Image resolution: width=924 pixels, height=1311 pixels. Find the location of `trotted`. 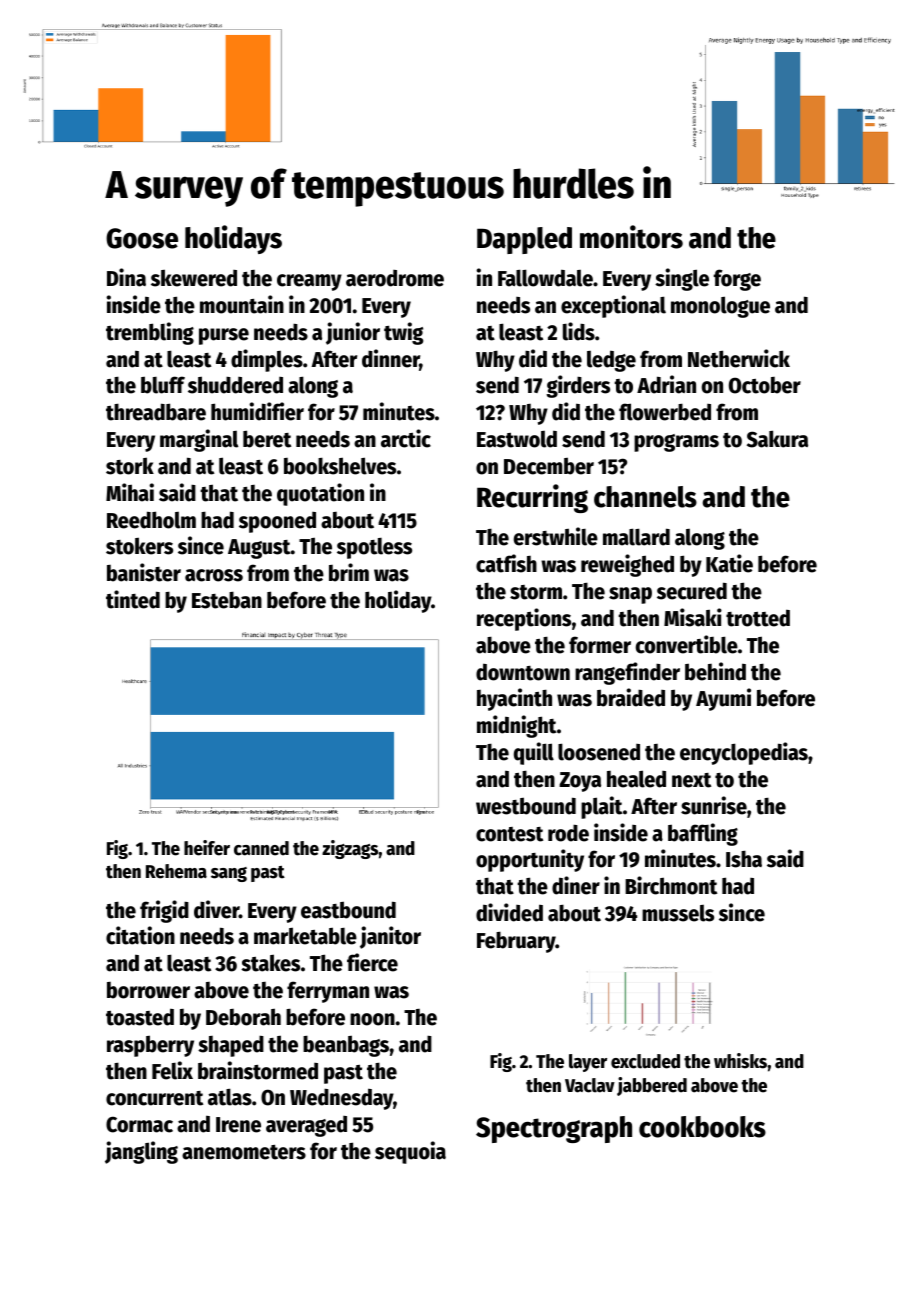

trotted is located at coordinates (758, 618).
